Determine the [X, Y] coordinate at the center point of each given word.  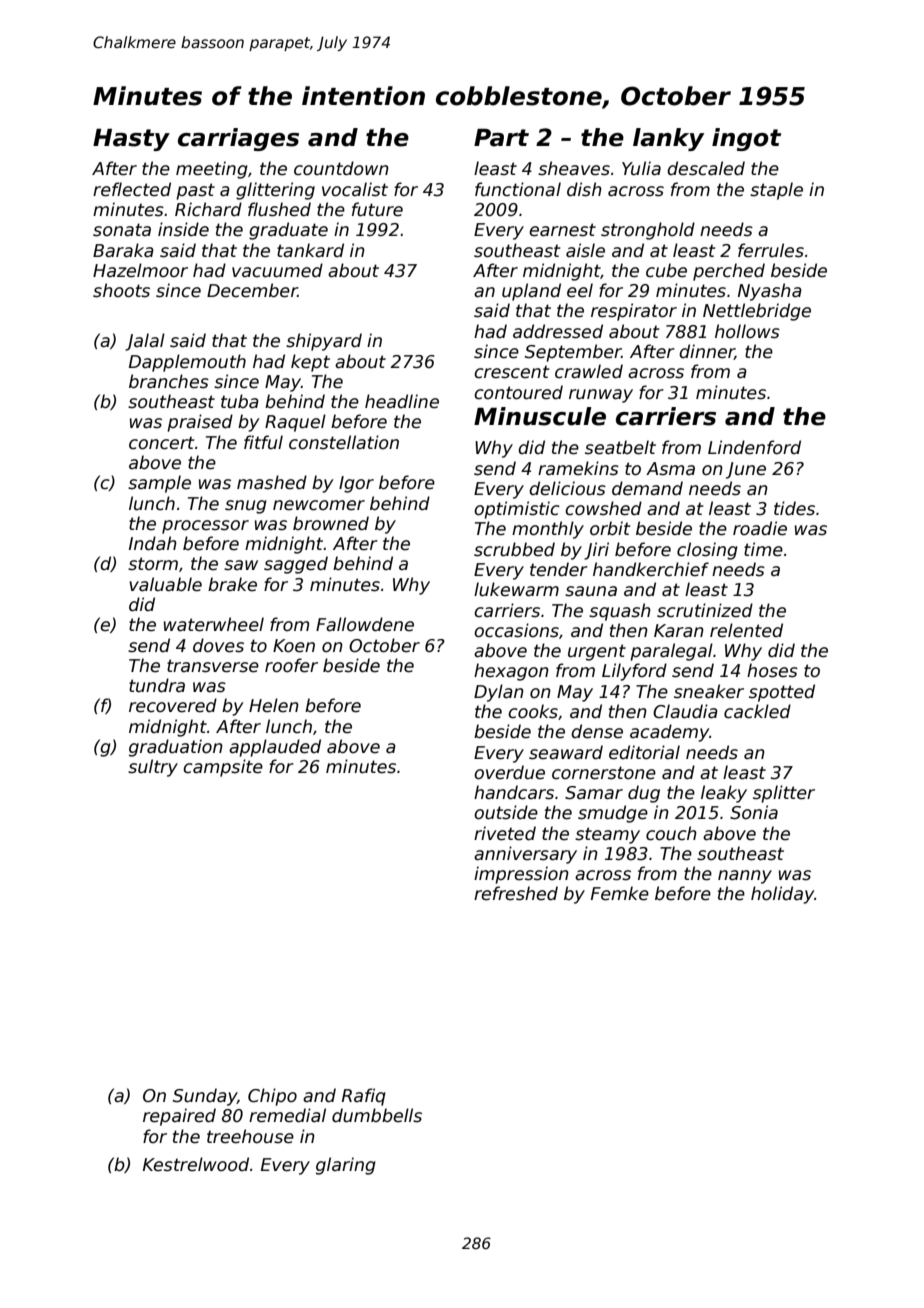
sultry [153, 768]
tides [794, 508]
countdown [341, 168]
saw [241, 565]
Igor [356, 484]
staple [776, 191]
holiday [782, 895]
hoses [772, 670]
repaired [179, 1117]
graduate [288, 231]
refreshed [516, 893]
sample [159, 484]
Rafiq [364, 1097]
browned [331, 523]
